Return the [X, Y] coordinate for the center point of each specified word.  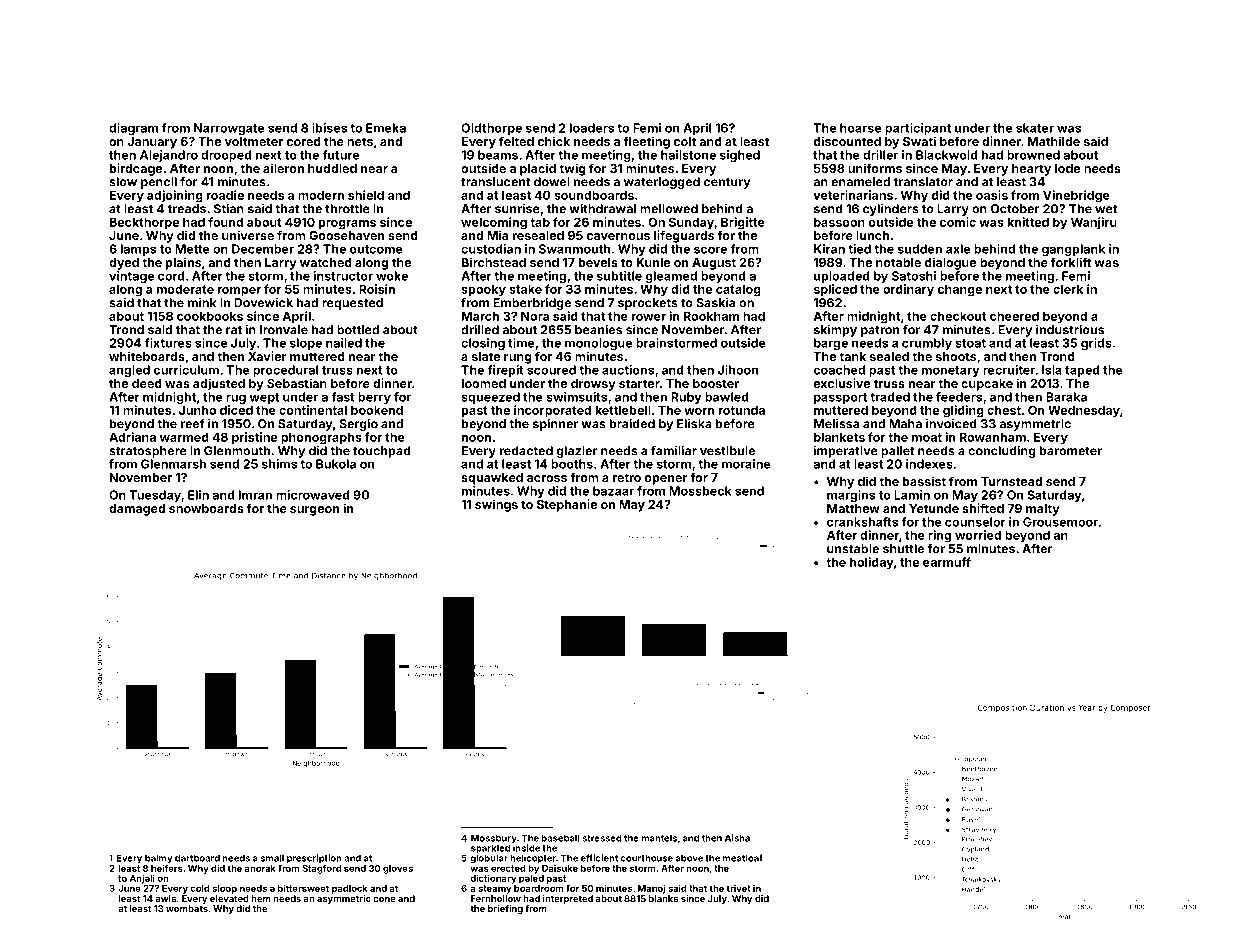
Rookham [711, 316]
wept [264, 398]
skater [1035, 128]
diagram [133, 129]
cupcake [987, 385]
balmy [158, 859]
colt [685, 141]
